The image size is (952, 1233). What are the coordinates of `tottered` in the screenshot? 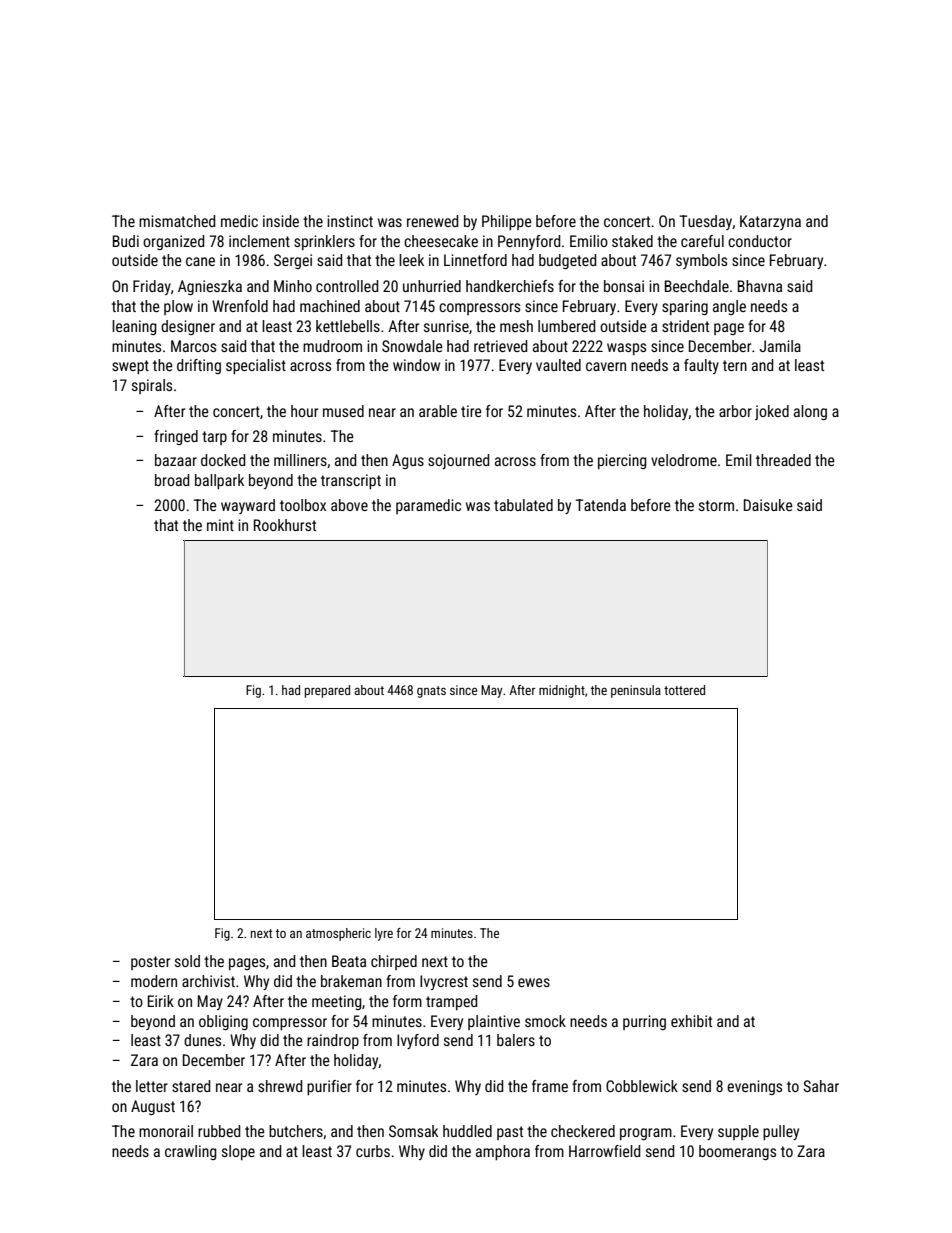 It's located at (684, 690).
